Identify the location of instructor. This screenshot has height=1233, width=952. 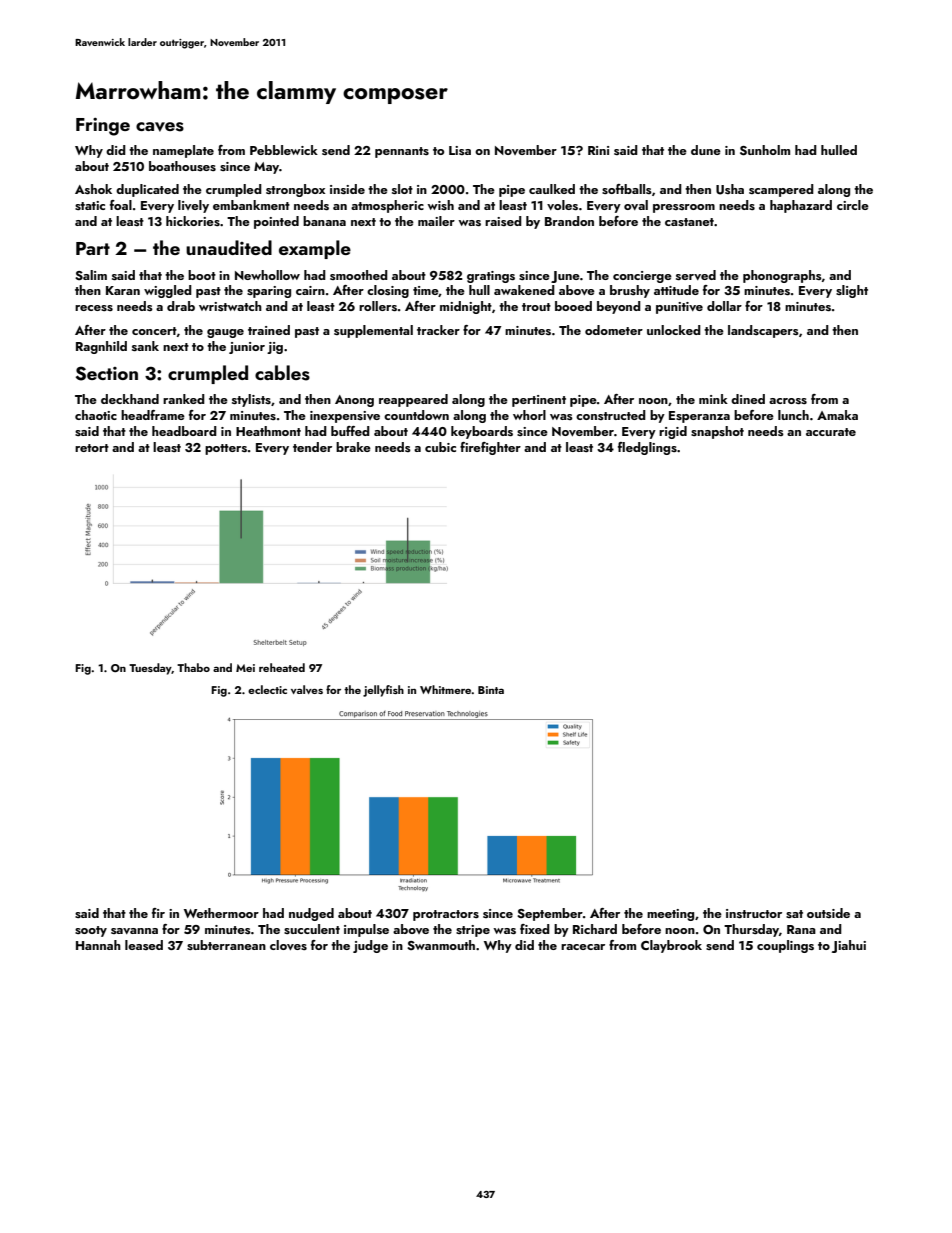
(754, 913).
